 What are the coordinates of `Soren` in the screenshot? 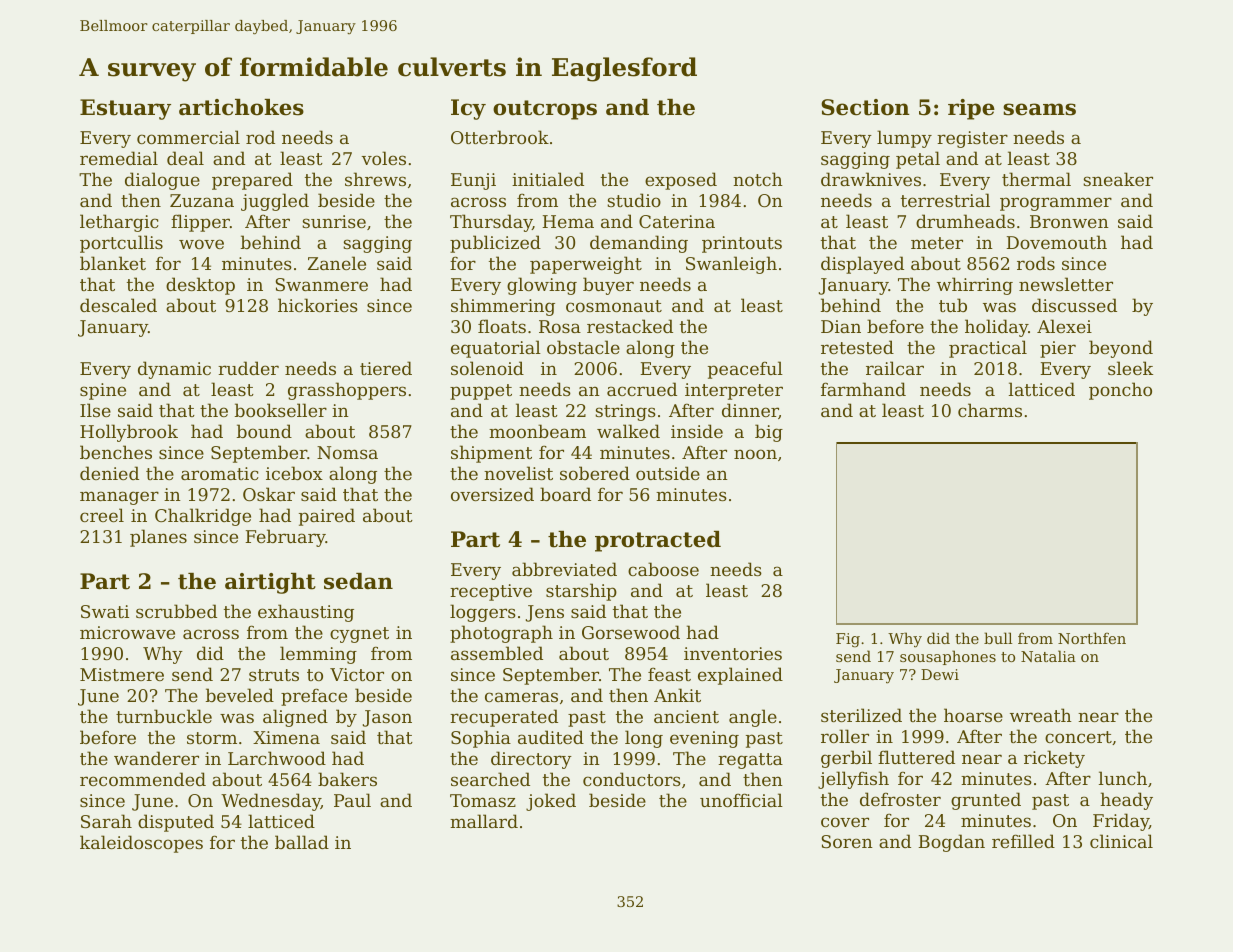 It's located at (847, 841).
